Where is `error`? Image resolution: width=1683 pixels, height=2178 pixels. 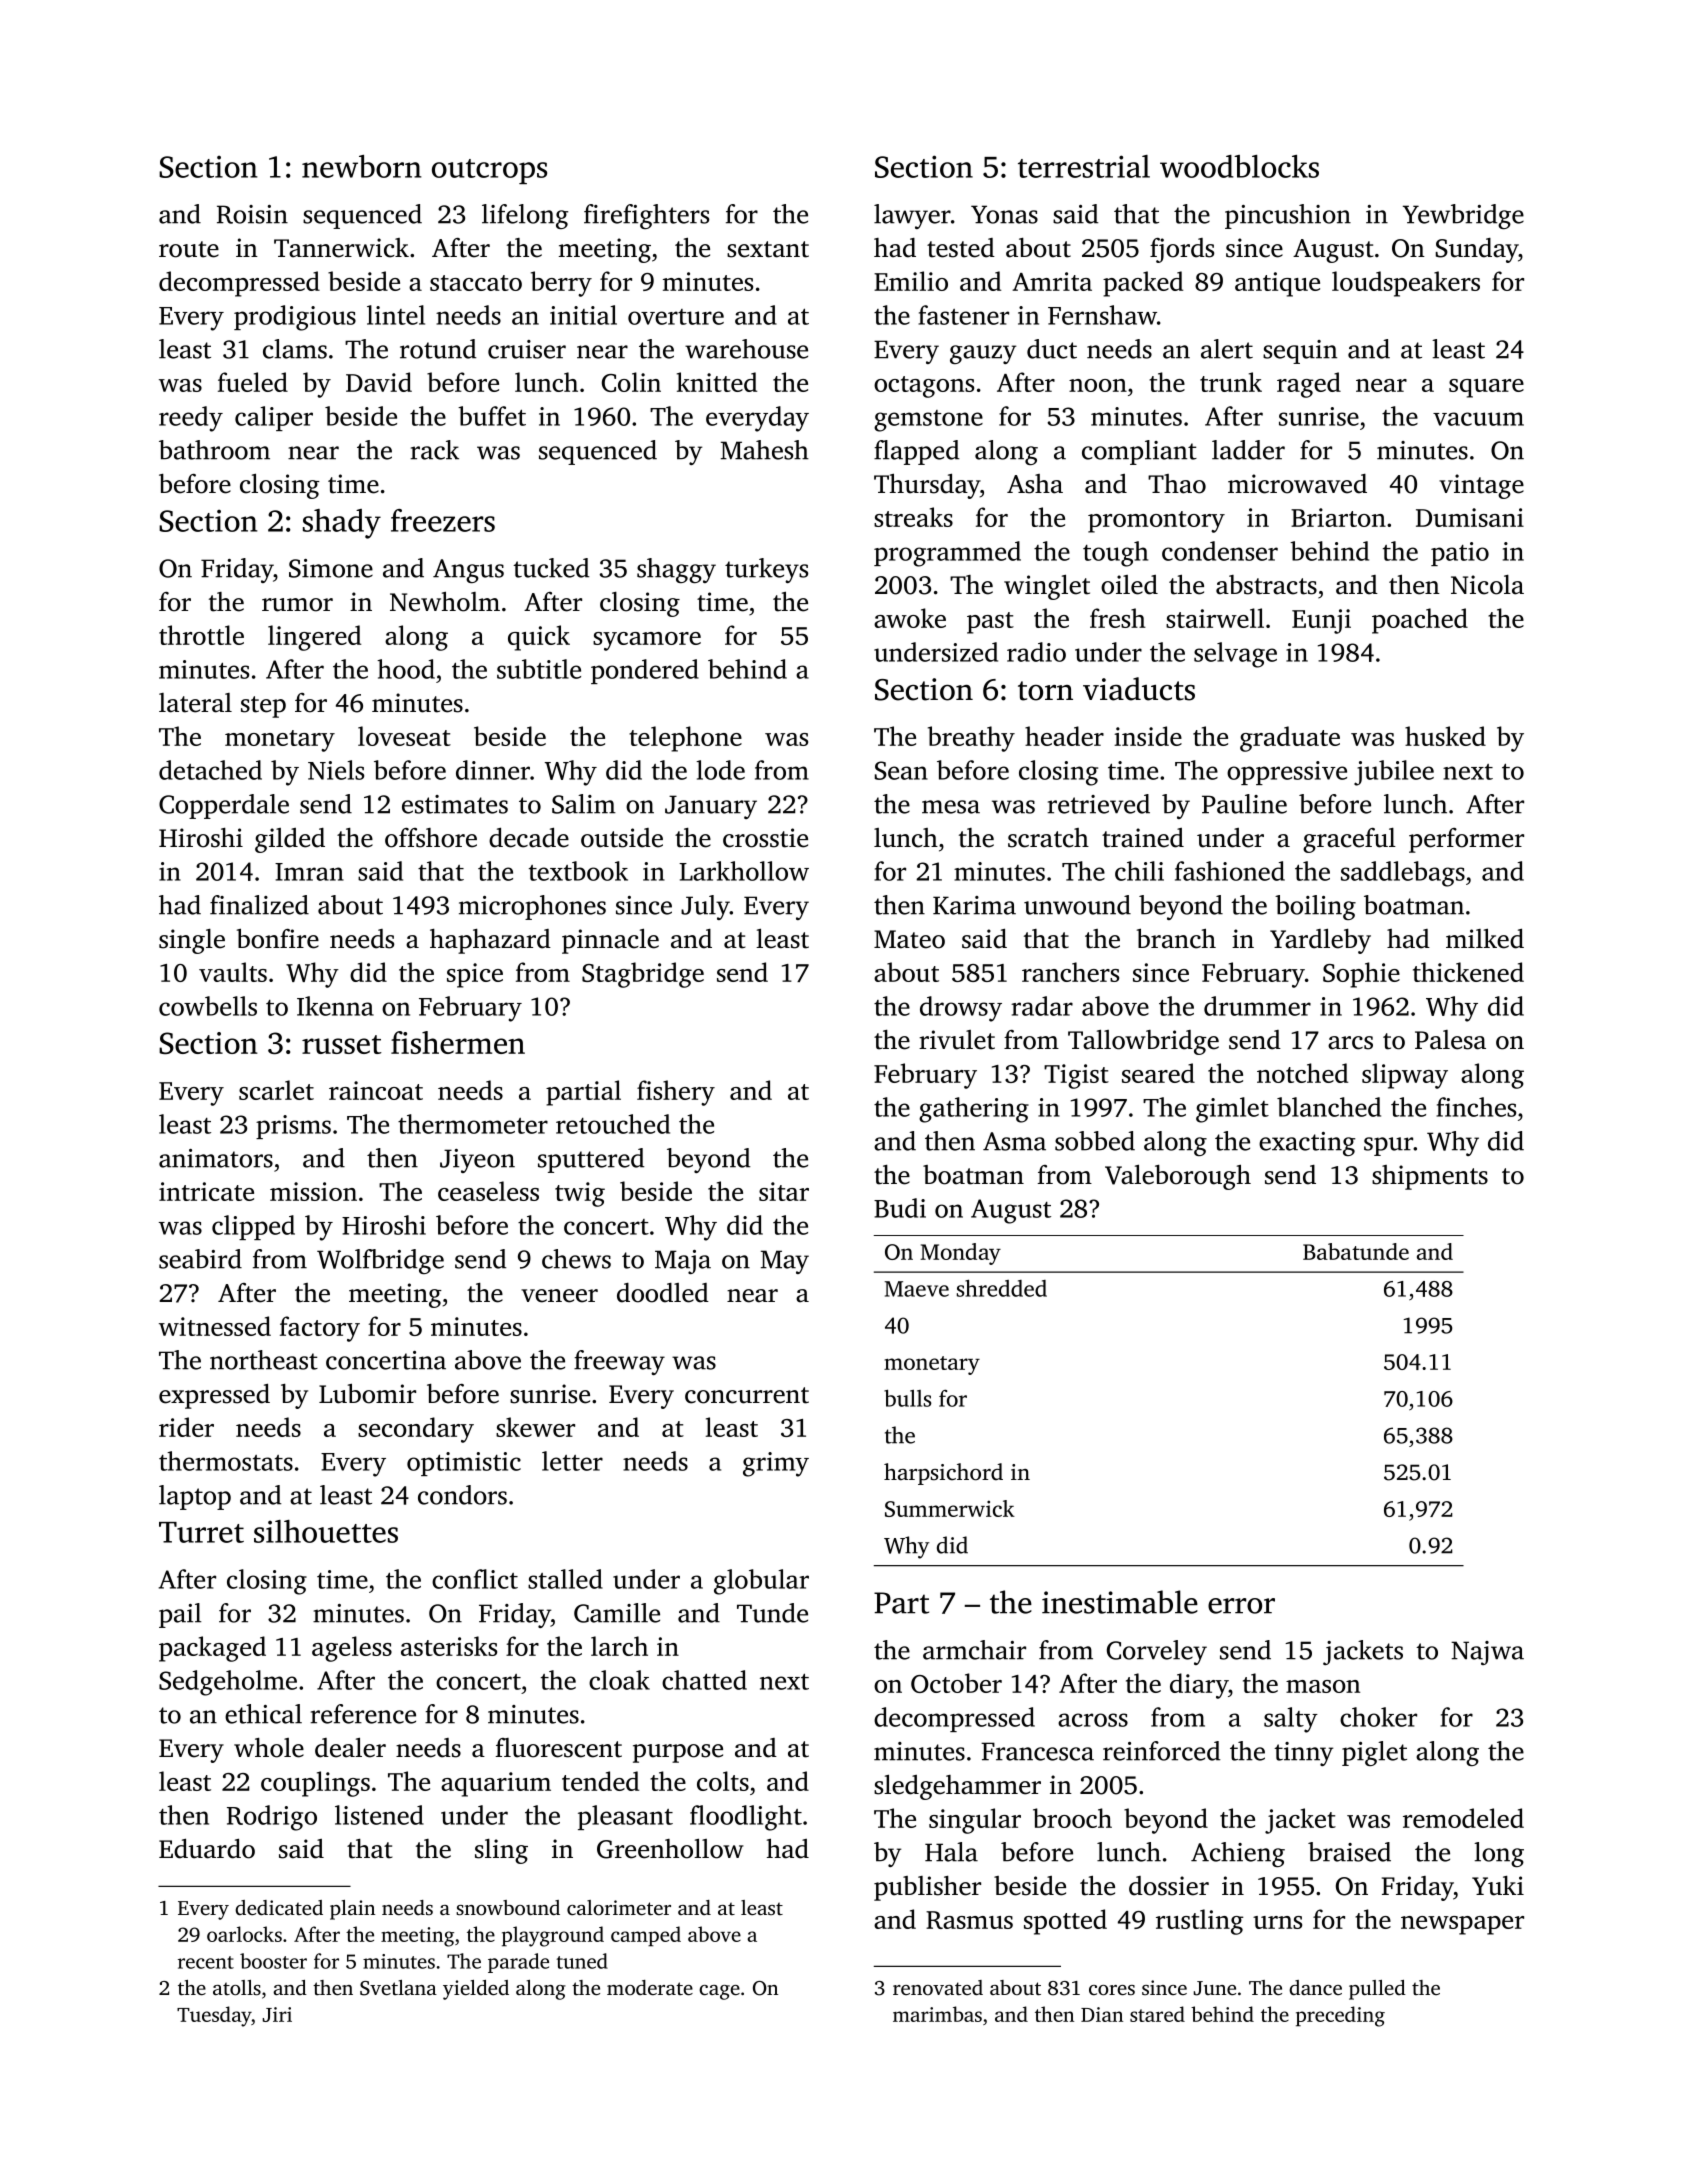 error is located at coordinates (1241, 1606).
